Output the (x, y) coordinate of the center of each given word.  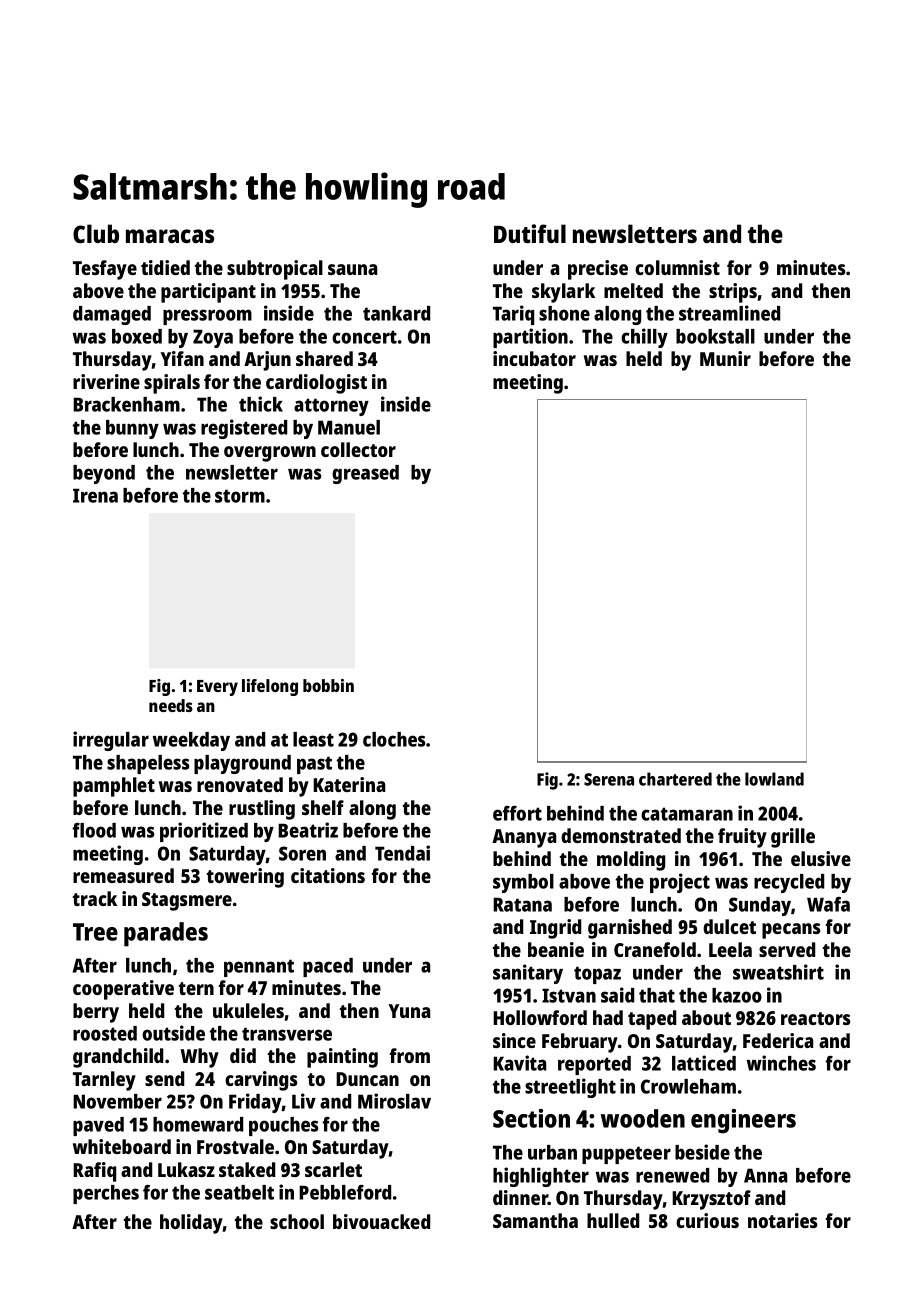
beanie (556, 949)
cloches (394, 739)
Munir (725, 358)
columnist (677, 267)
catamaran (687, 814)
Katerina (349, 784)
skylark (563, 293)
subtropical (275, 270)
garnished (630, 929)
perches (106, 1194)
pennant (259, 968)
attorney (331, 407)
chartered (675, 779)
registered (244, 429)
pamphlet (114, 787)
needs (171, 705)
